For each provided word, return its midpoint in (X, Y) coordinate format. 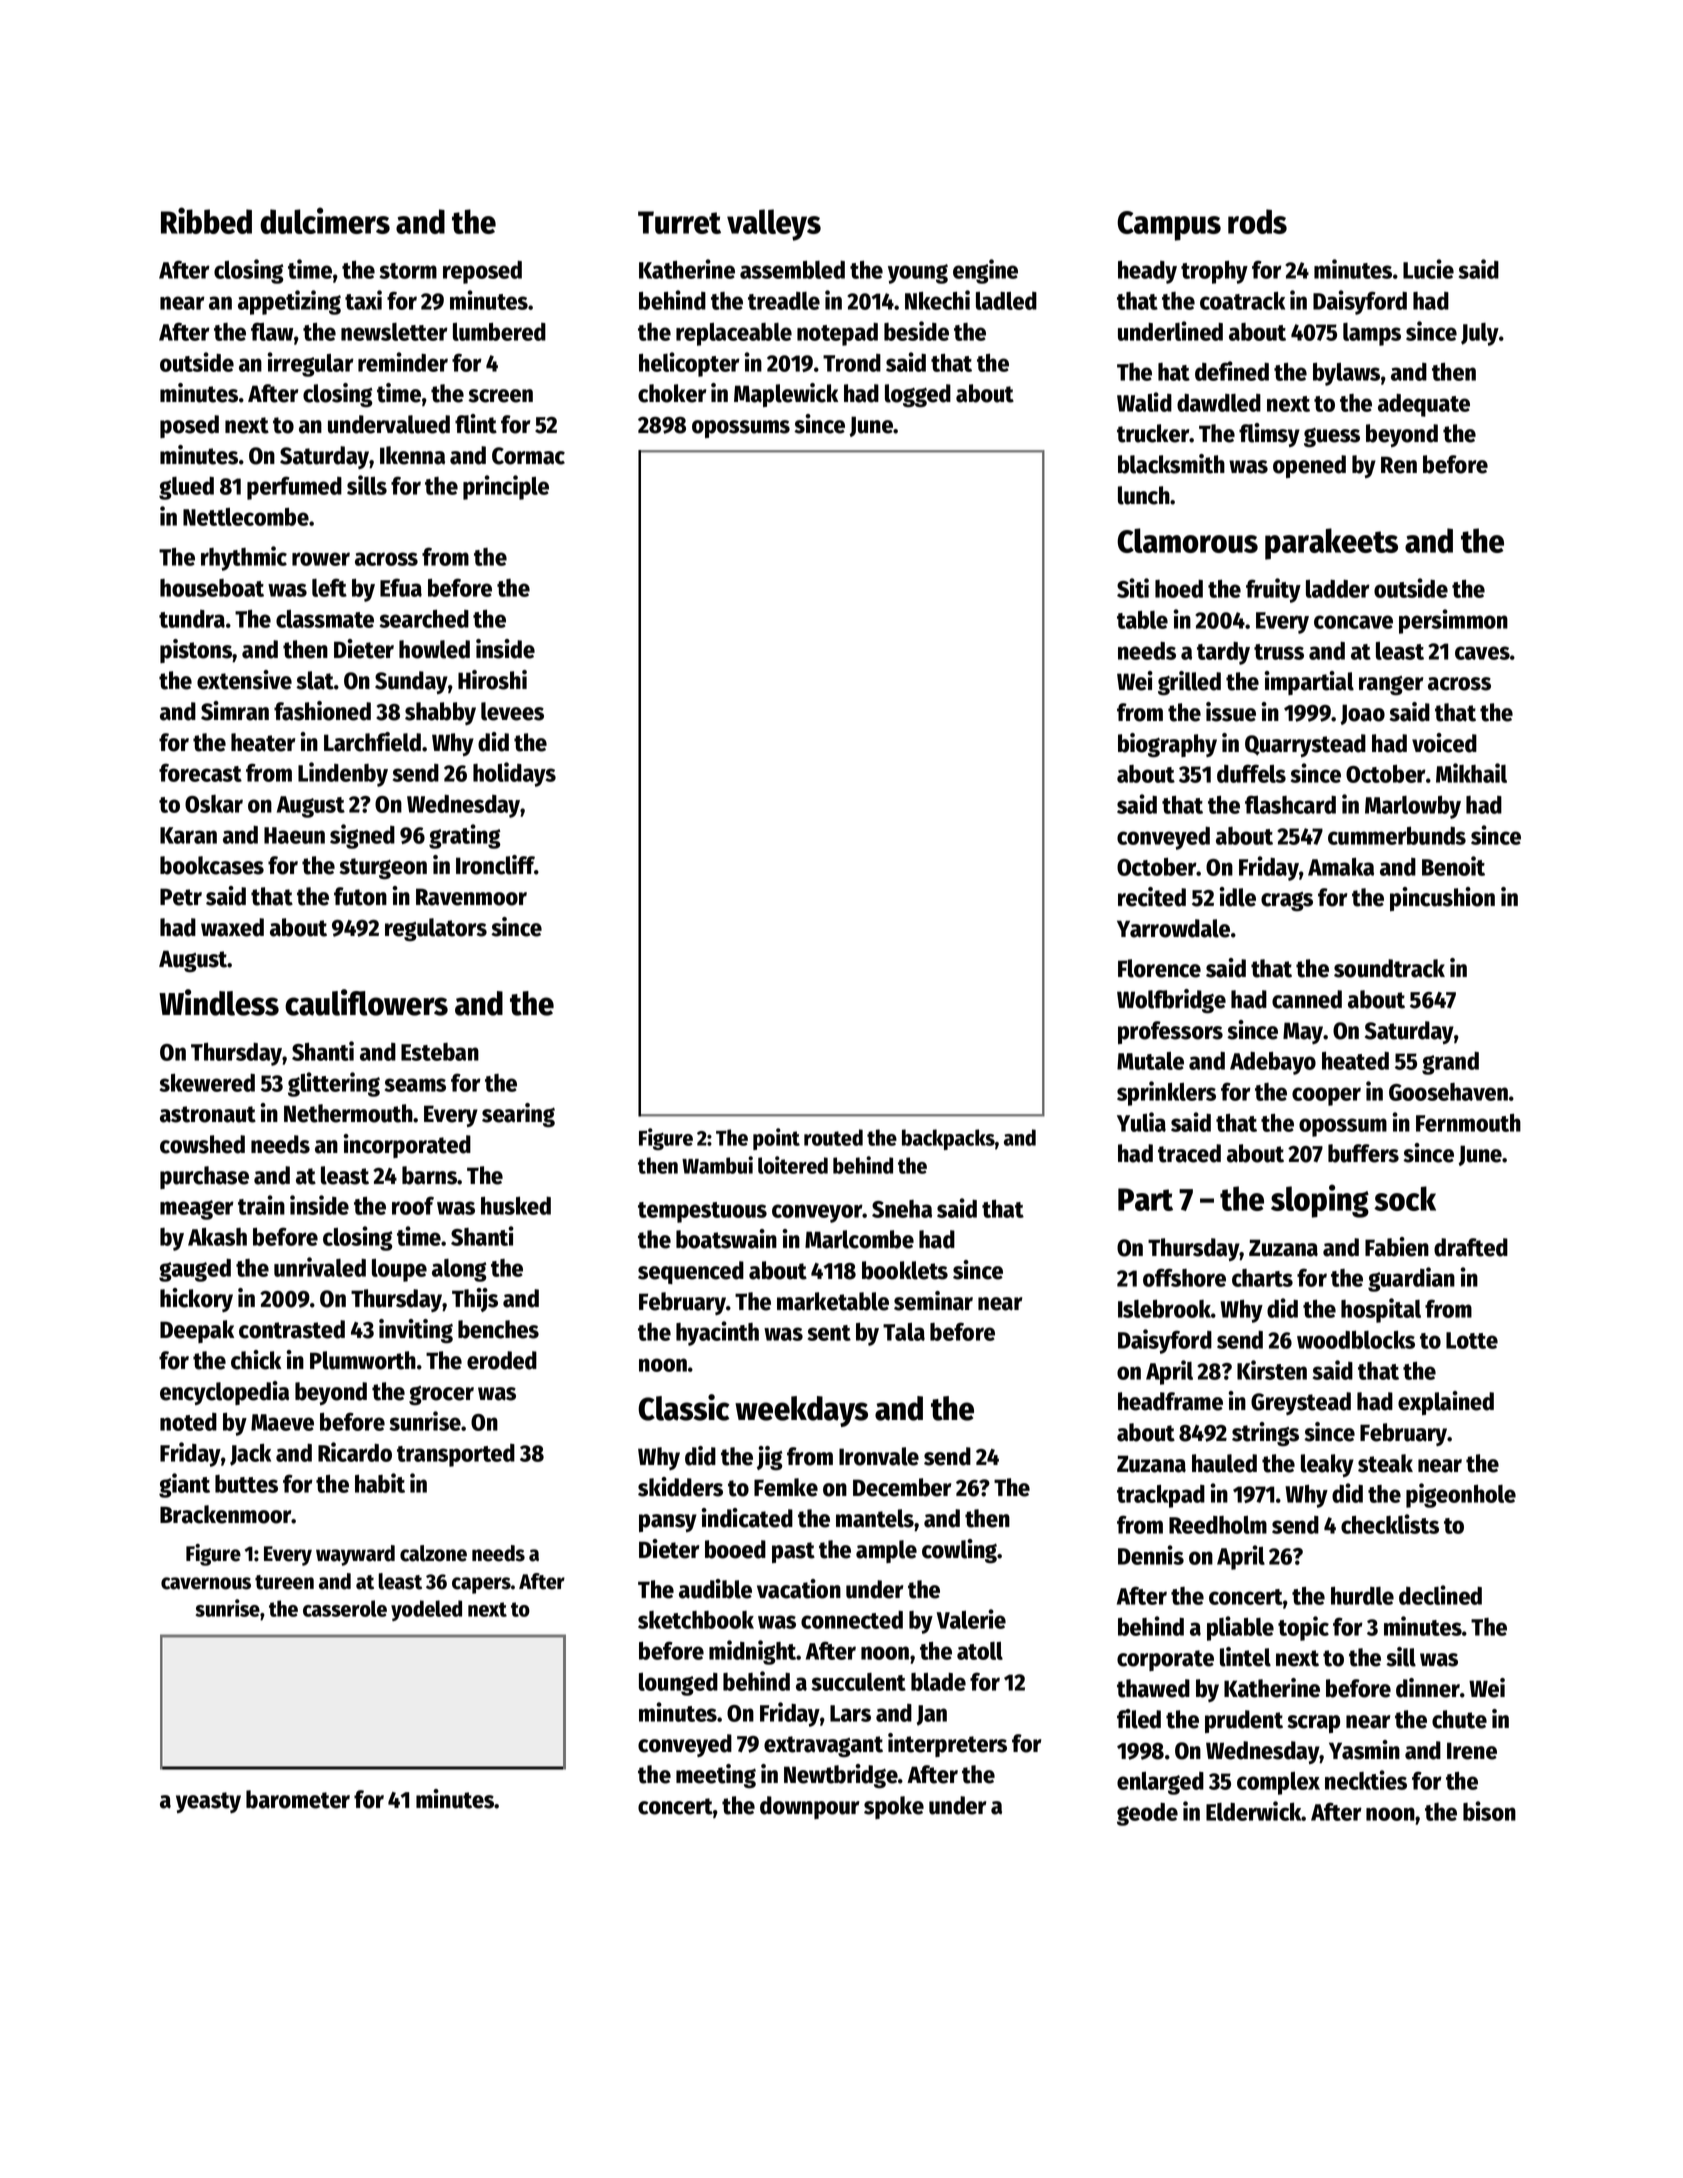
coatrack (1242, 300)
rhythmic (244, 558)
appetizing (289, 302)
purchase (204, 1177)
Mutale (1150, 1061)
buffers (1363, 1153)
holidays (514, 774)
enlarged (1160, 1783)
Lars (850, 1713)
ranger (1391, 686)
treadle (784, 301)
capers (481, 1585)
